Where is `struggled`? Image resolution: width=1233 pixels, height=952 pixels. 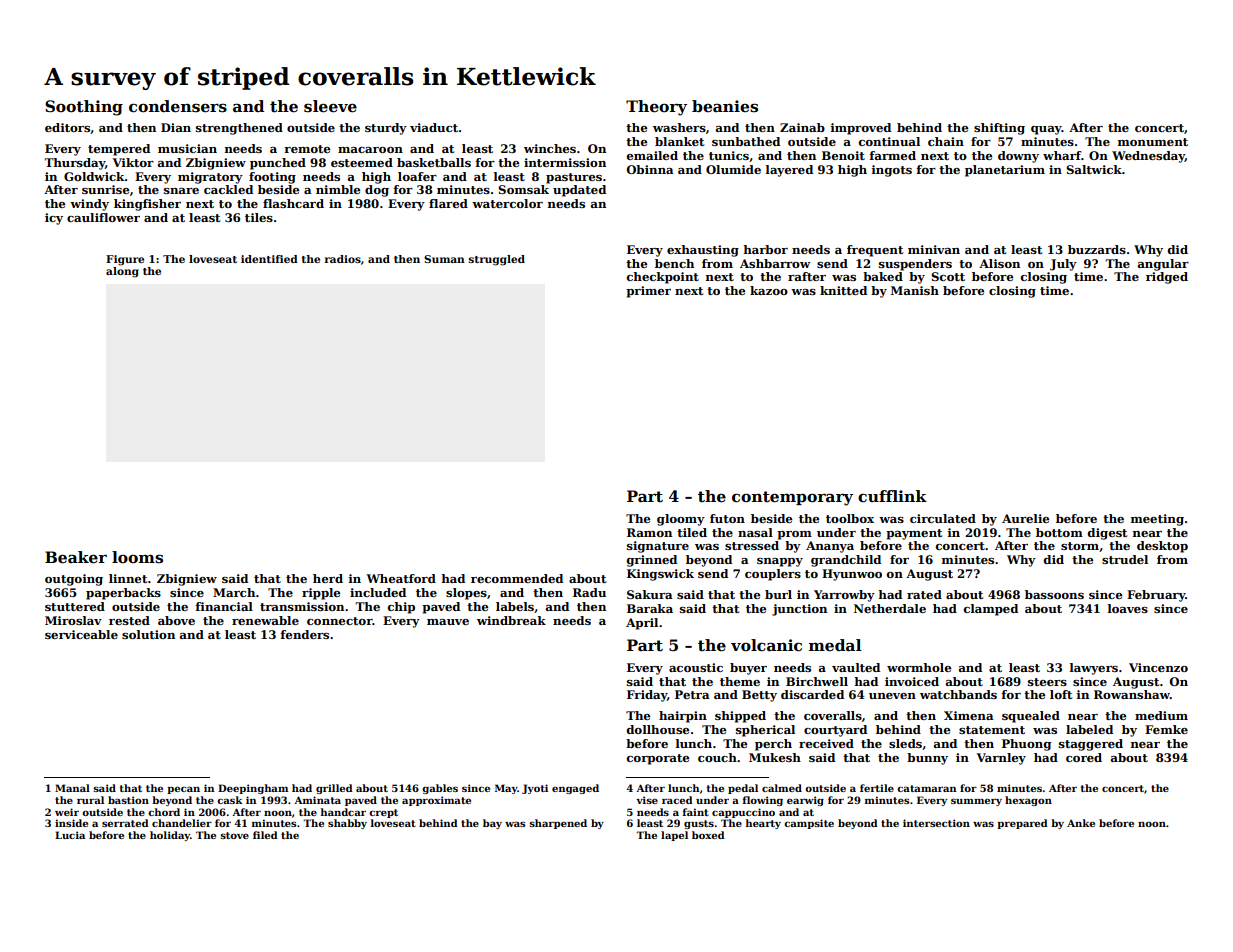
struggled is located at coordinates (497, 260).
